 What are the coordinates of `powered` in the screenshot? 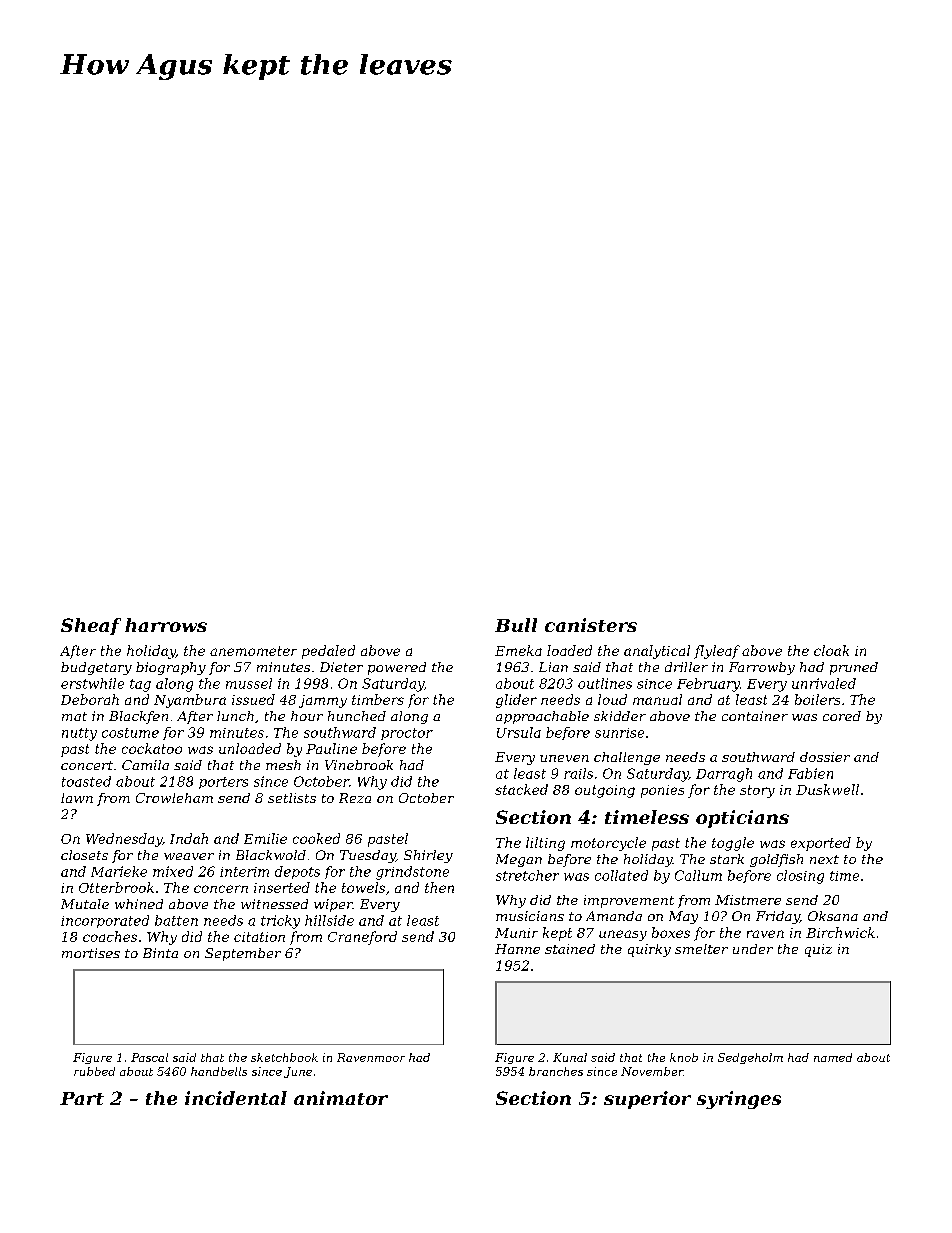 It's located at (397, 668).
